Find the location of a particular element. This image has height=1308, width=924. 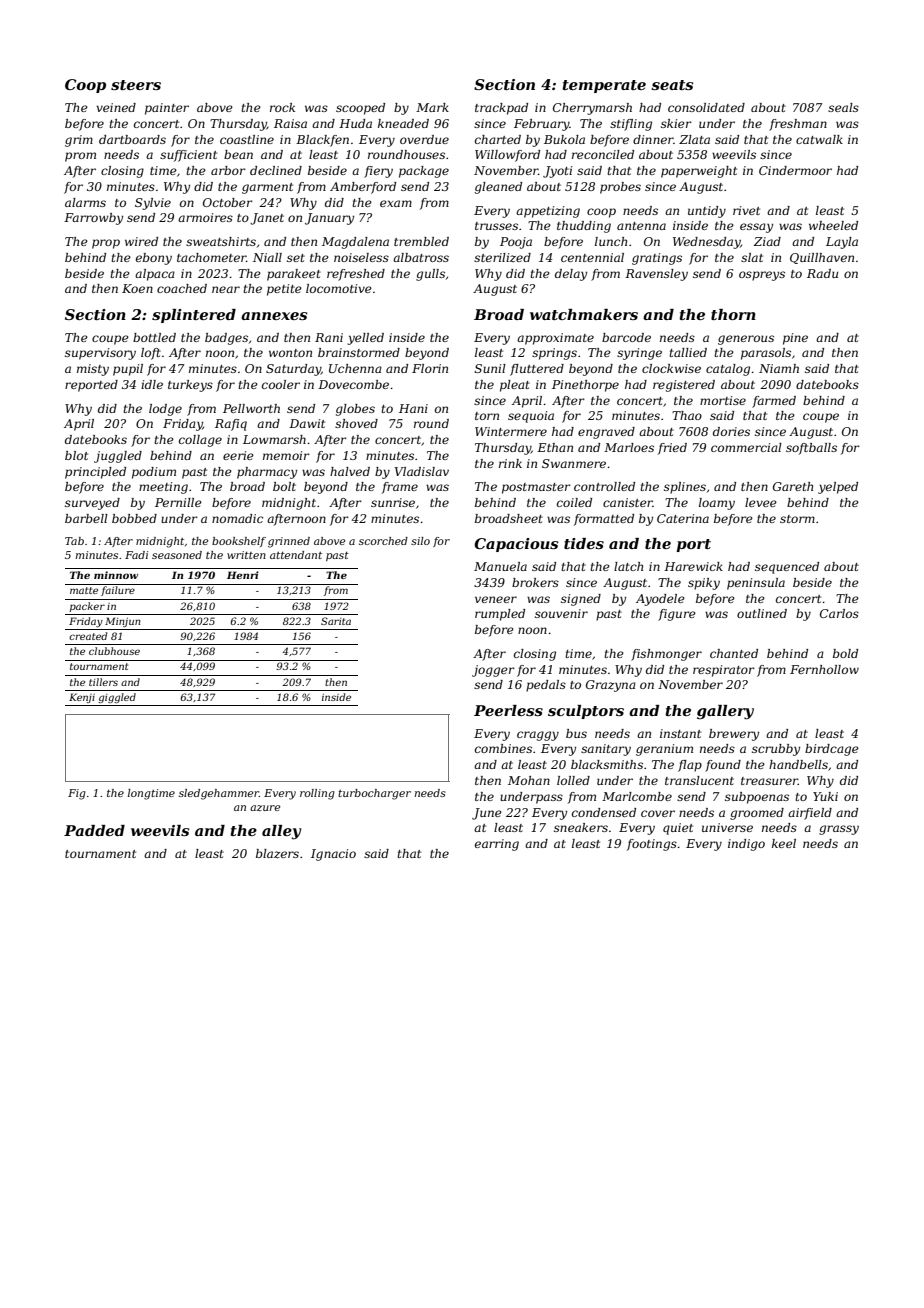

blazers is located at coordinates (277, 853).
